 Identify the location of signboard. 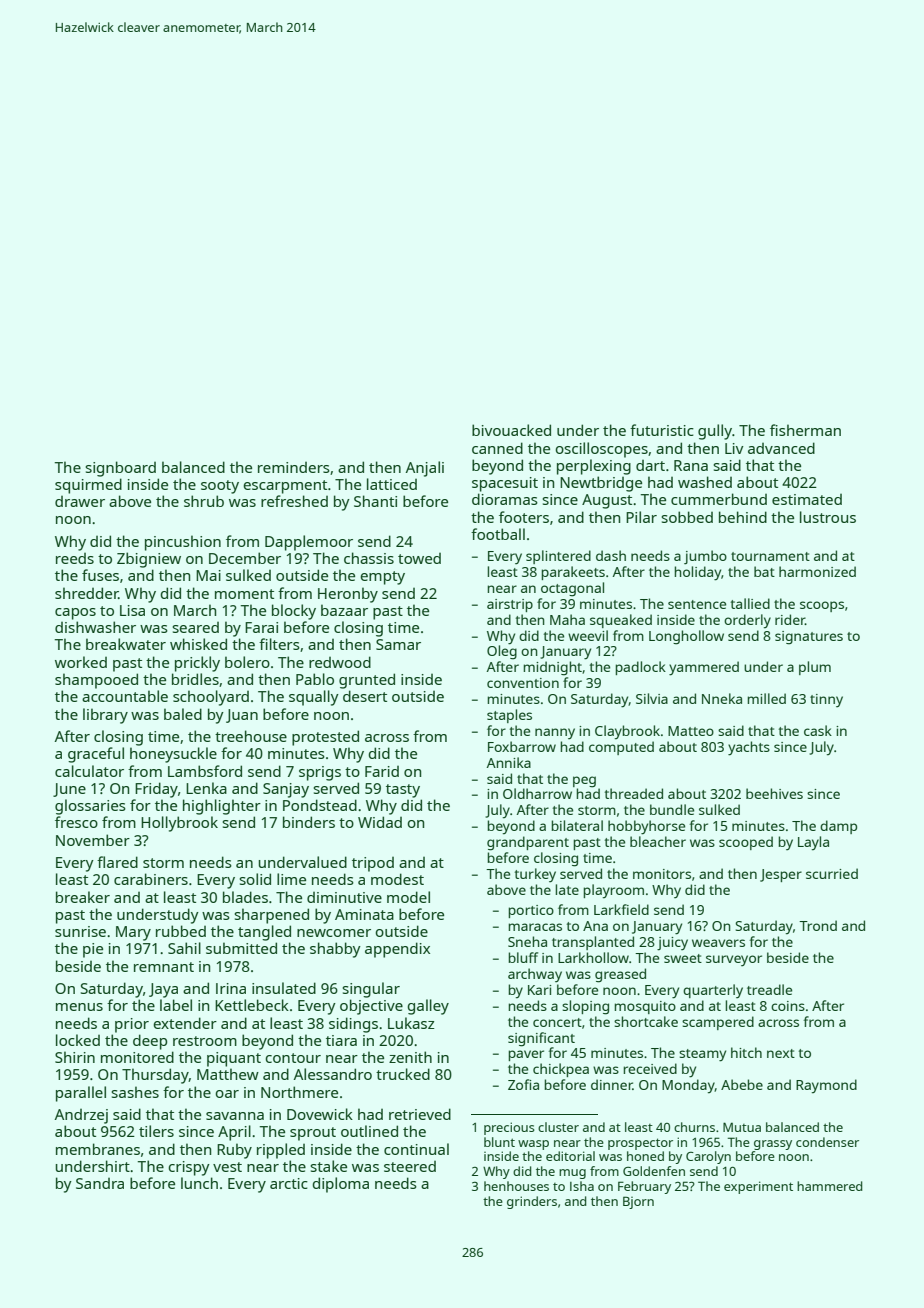
(121, 469).
